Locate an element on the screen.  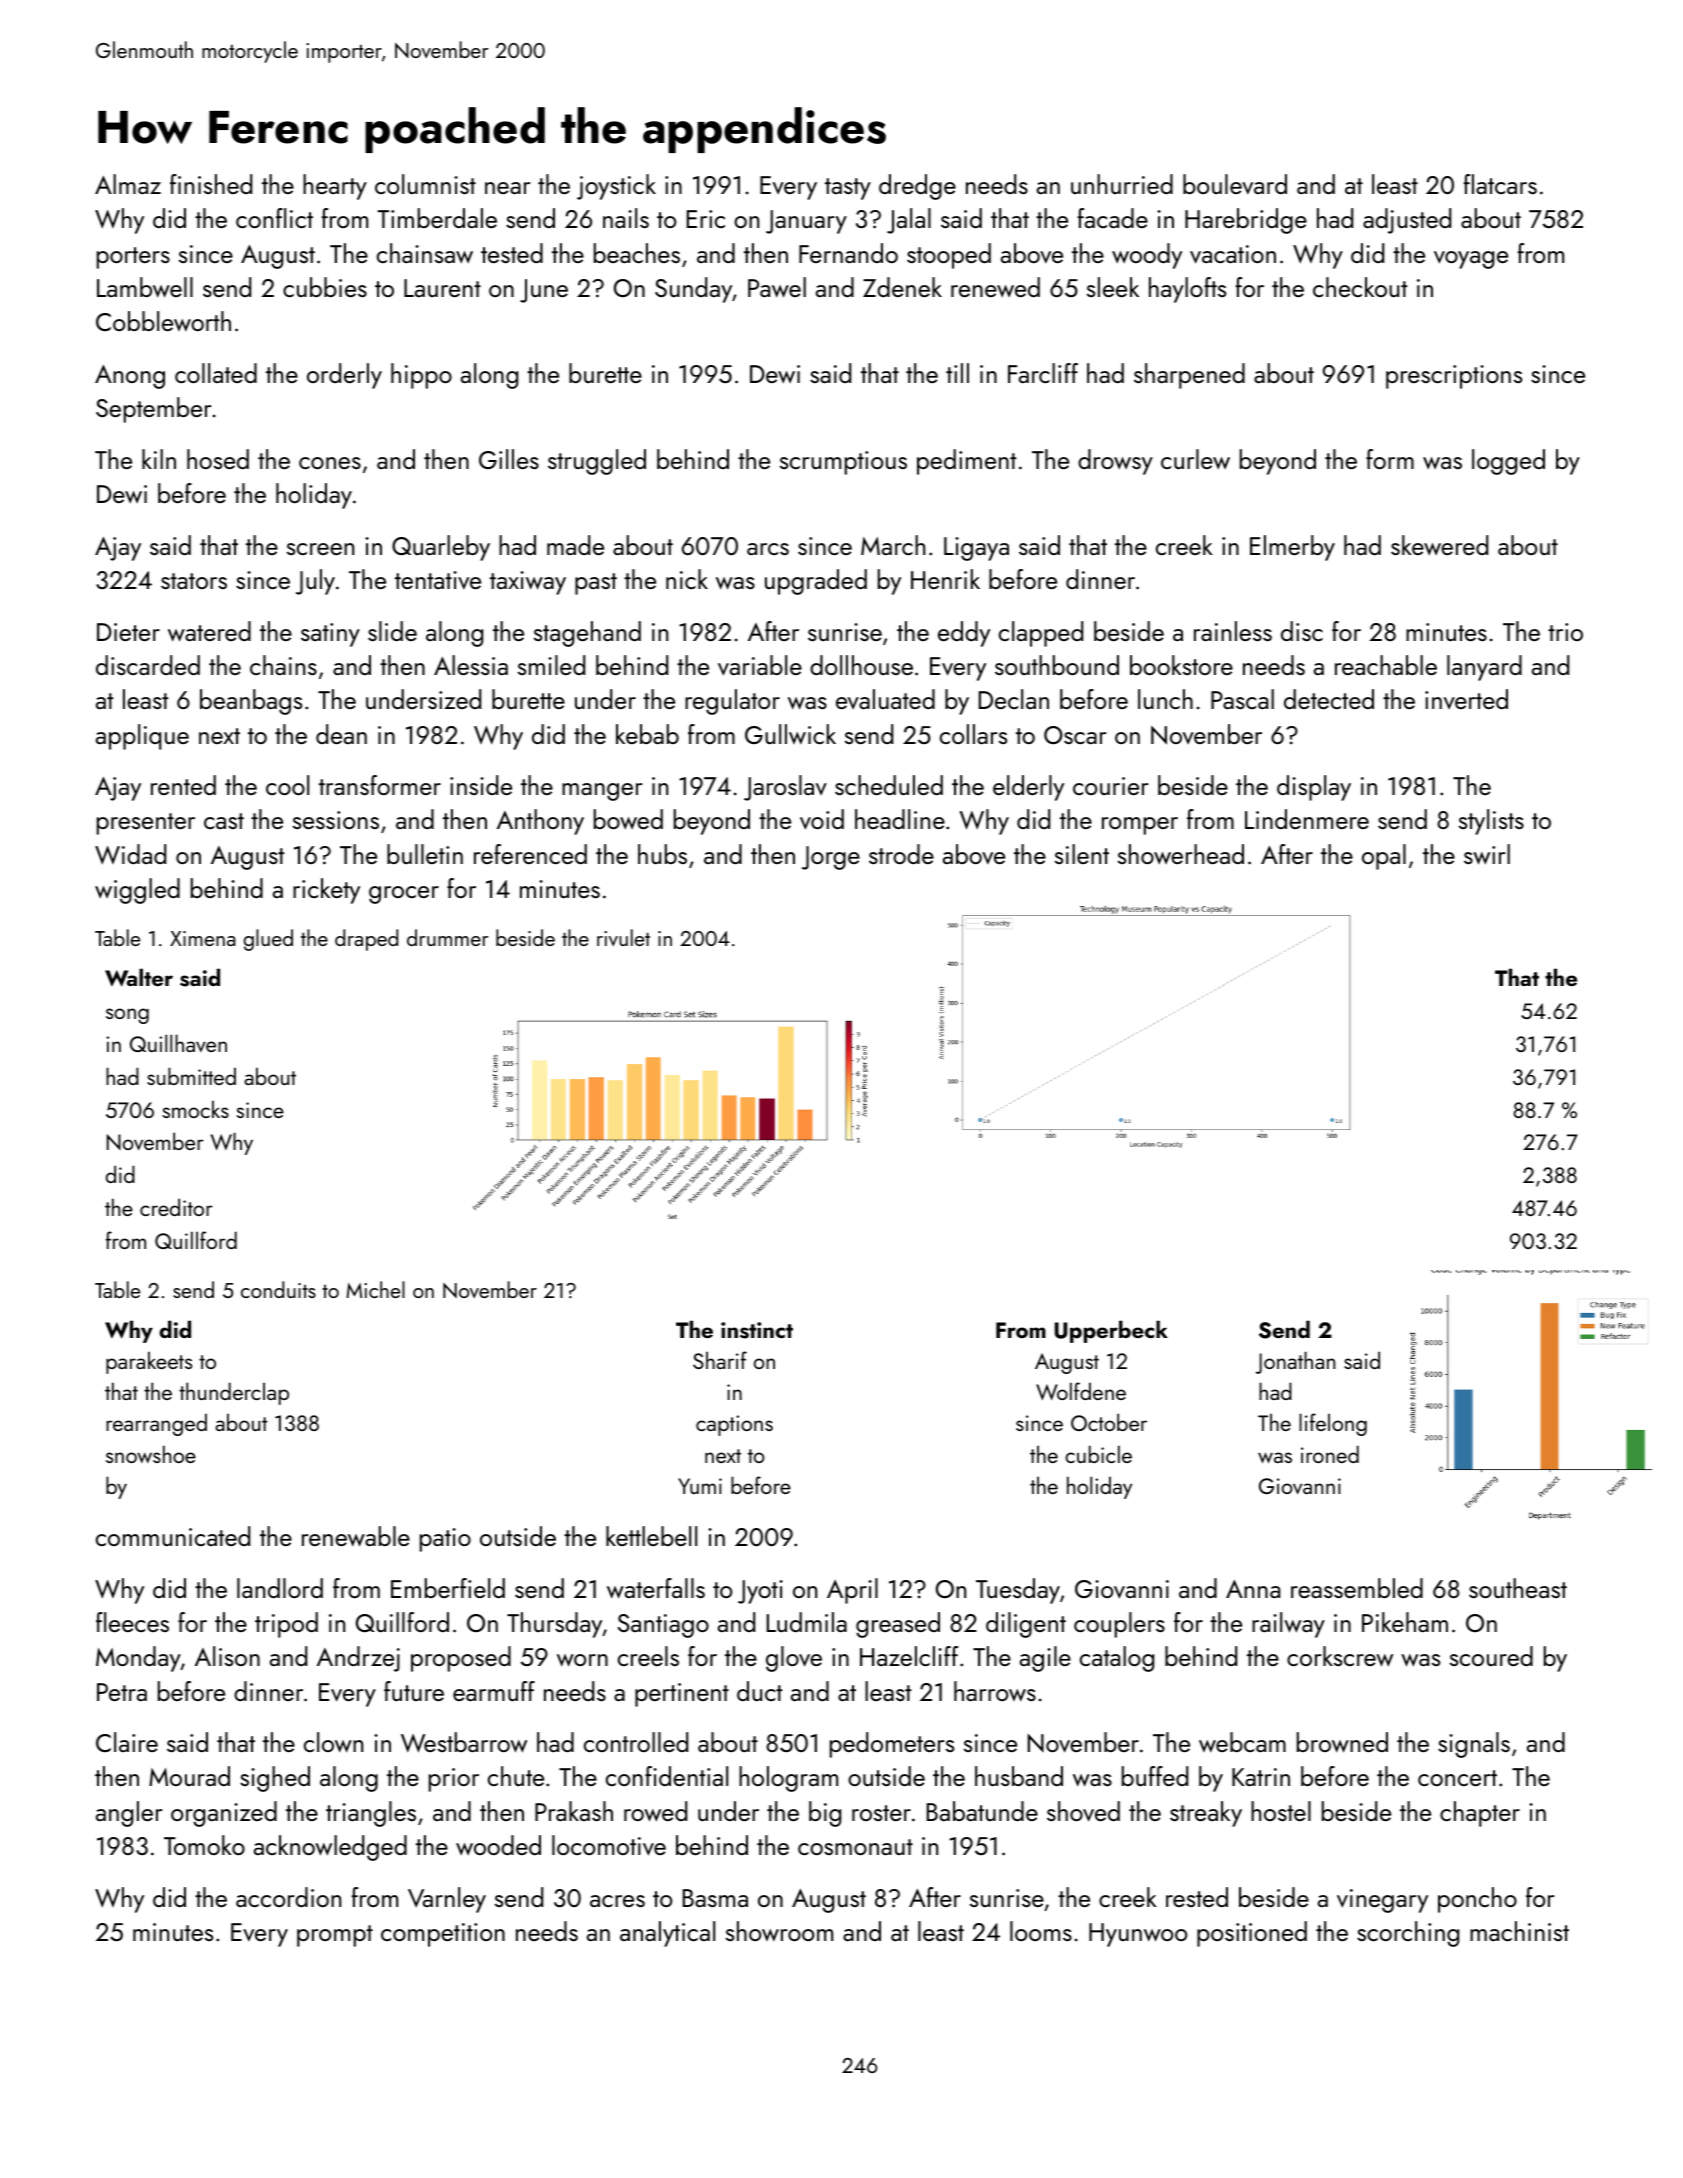
Almaz is located at coordinates (128, 184).
